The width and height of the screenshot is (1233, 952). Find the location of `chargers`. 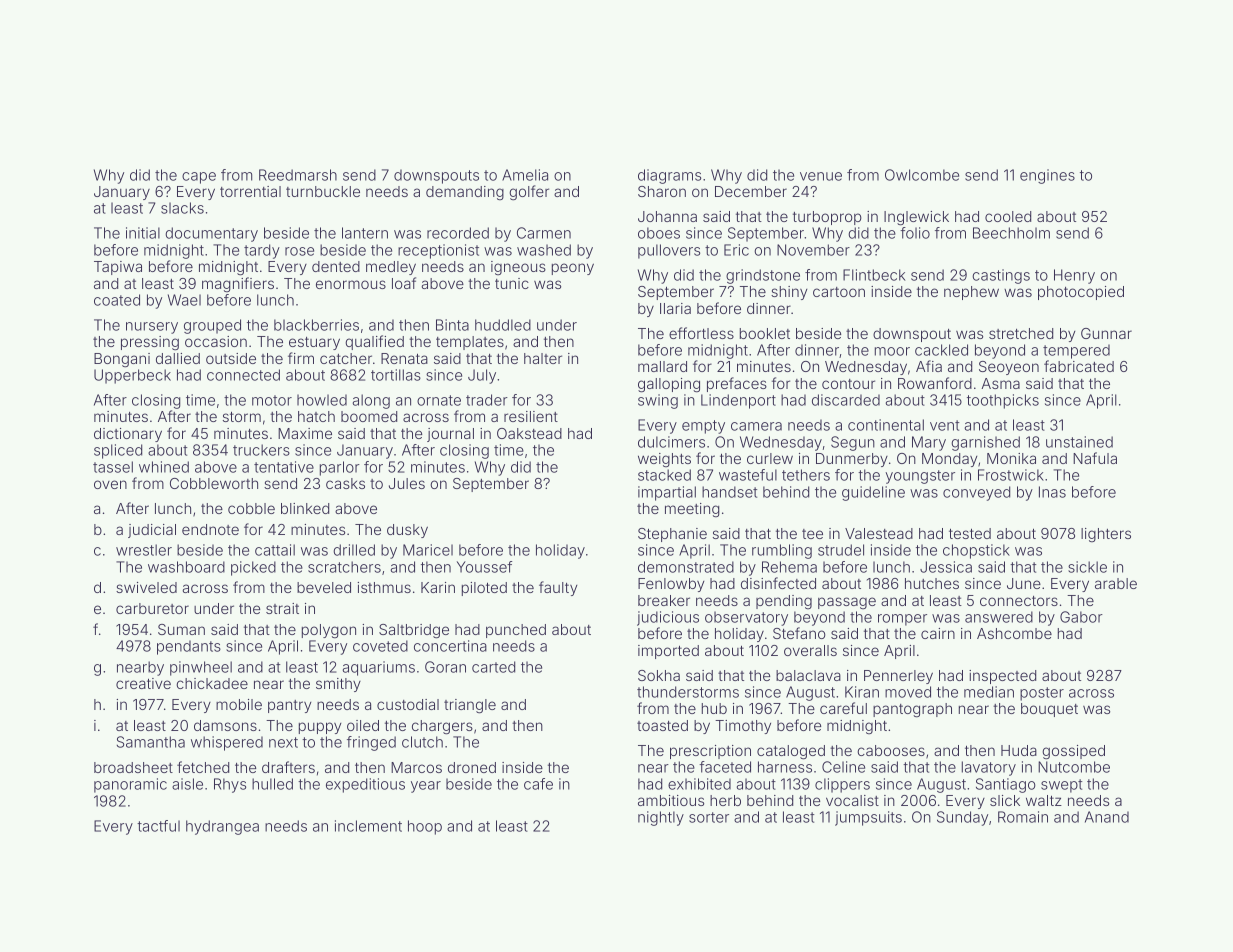

chargers is located at coordinates (442, 727).
